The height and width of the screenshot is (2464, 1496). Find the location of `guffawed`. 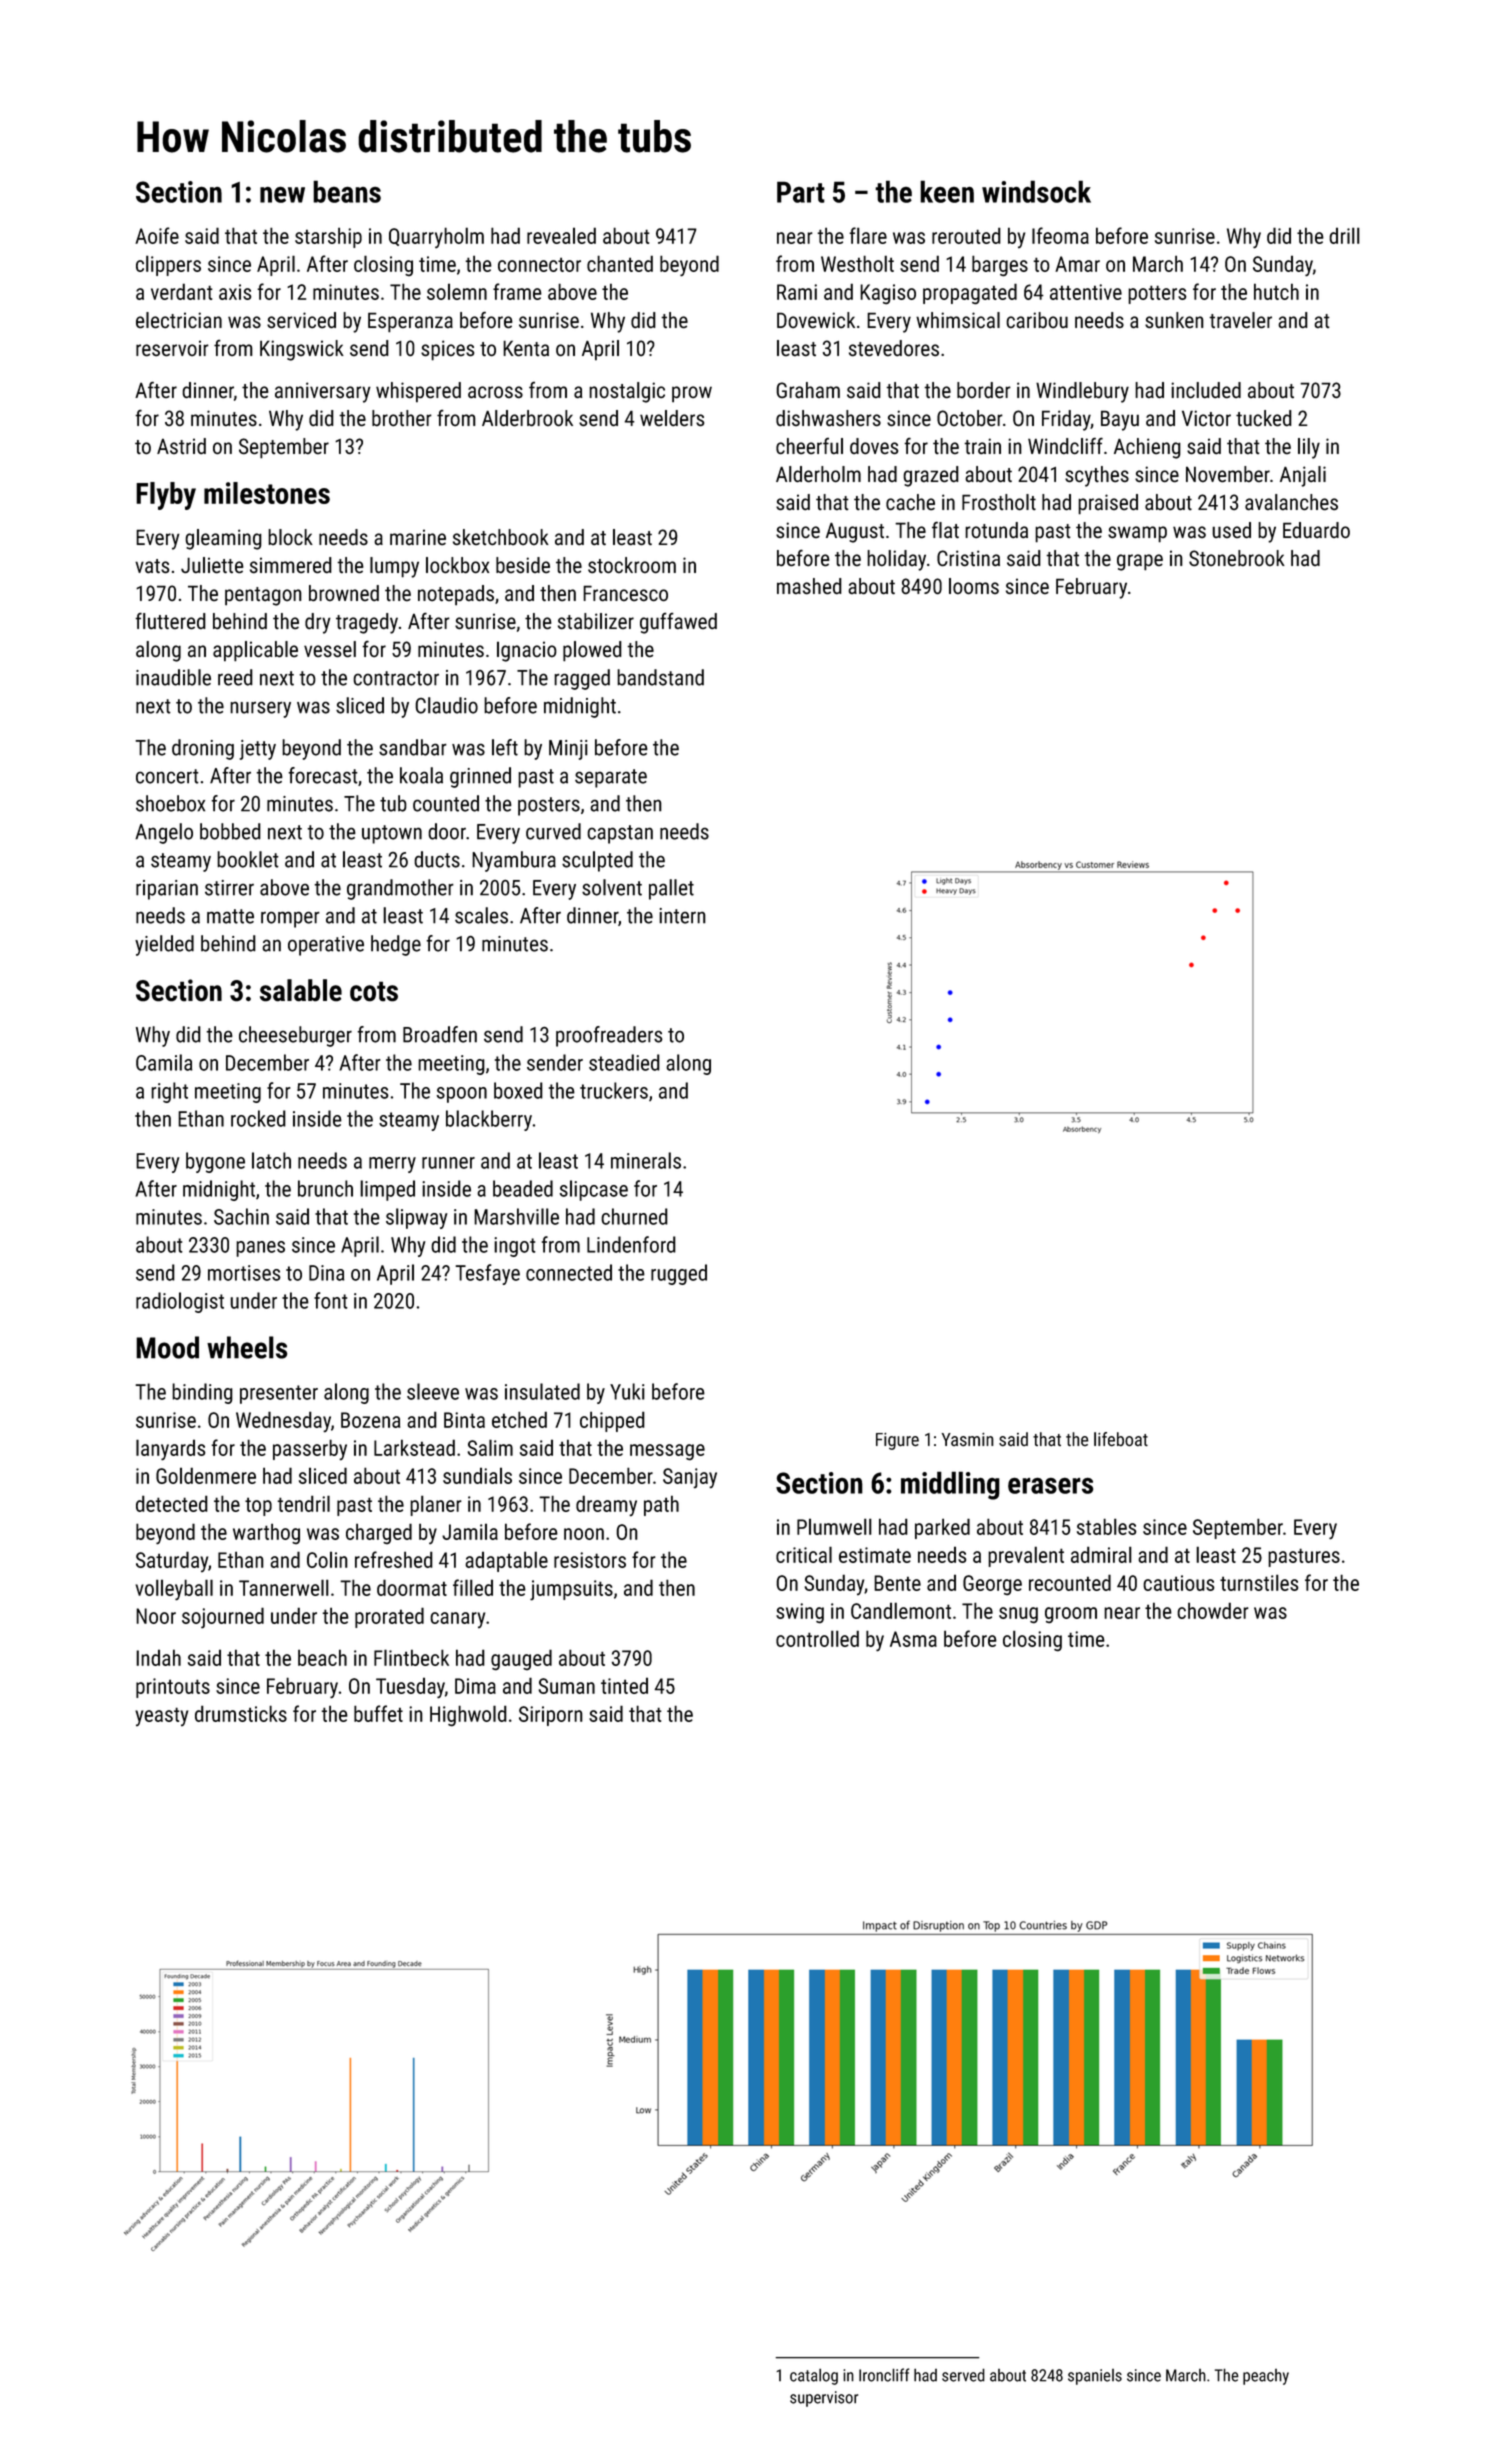

guffawed is located at coordinates (678, 623).
